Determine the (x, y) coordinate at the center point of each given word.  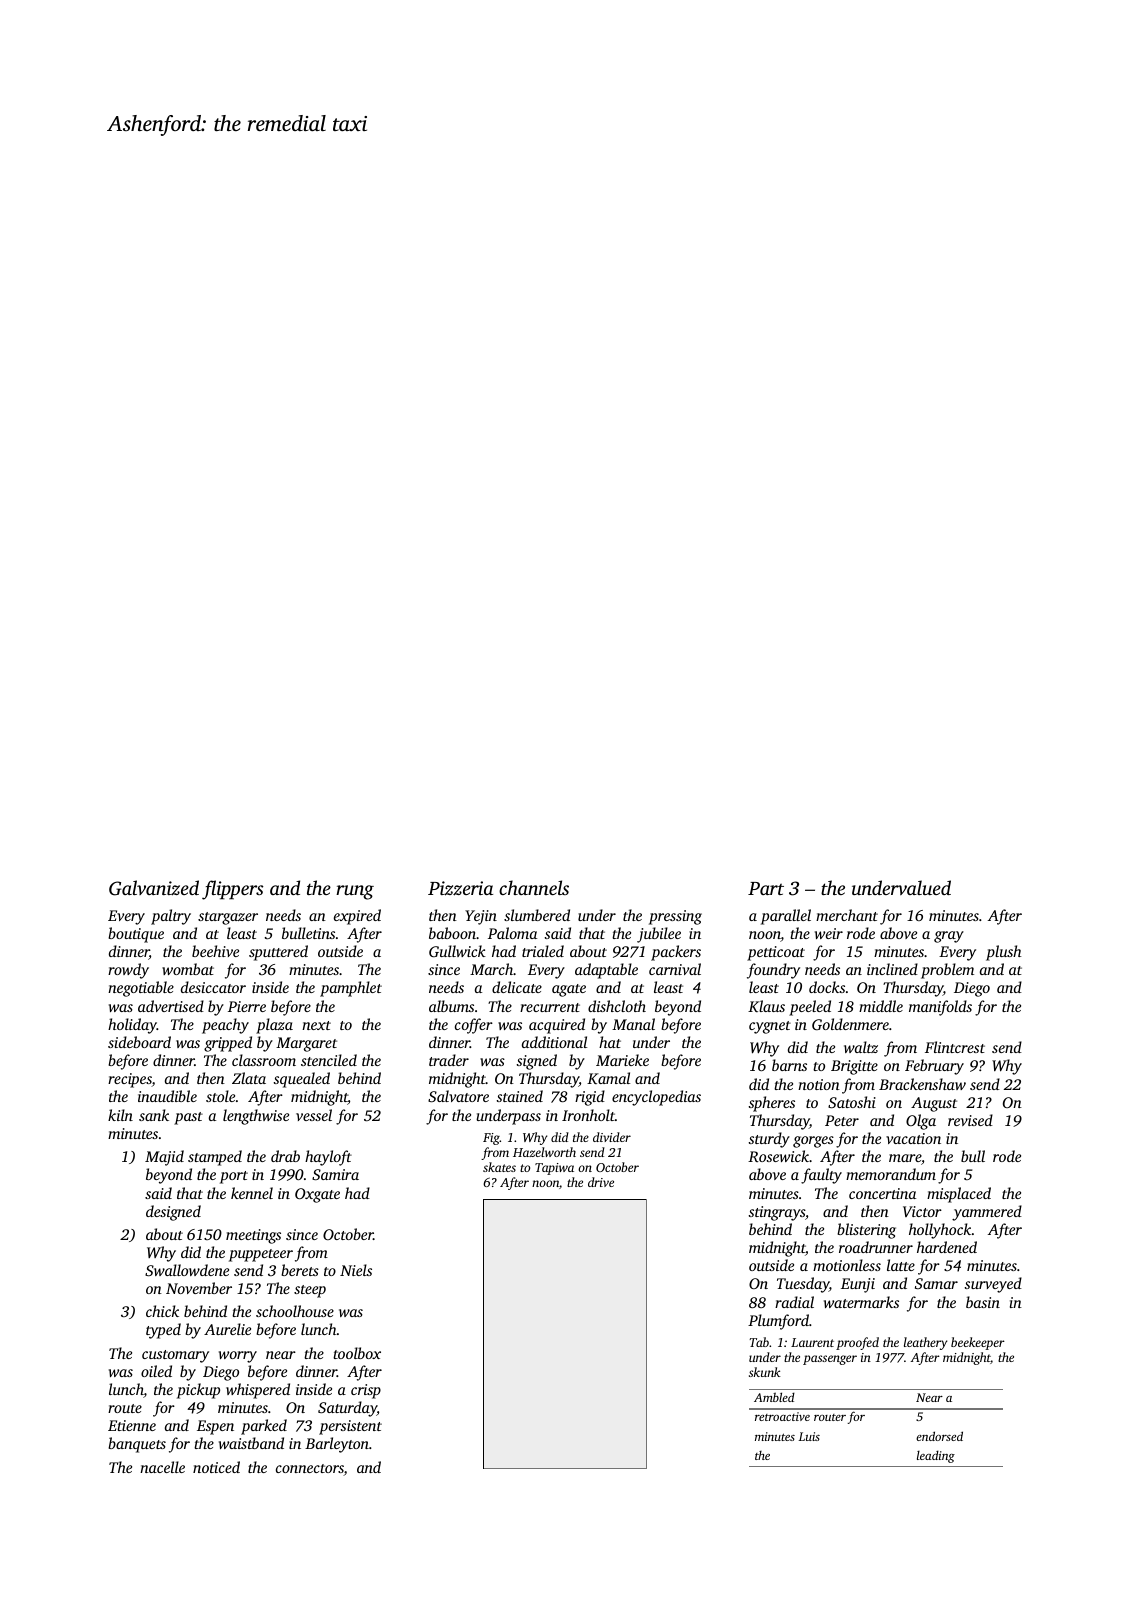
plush (1003, 953)
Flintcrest (955, 1047)
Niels (356, 1270)
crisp (366, 1391)
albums (451, 1006)
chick (162, 1311)
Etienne (132, 1425)
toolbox (357, 1353)
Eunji (858, 1285)
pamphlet (351, 989)
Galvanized (154, 888)
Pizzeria (460, 888)
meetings (253, 1236)
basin (983, 1302)
